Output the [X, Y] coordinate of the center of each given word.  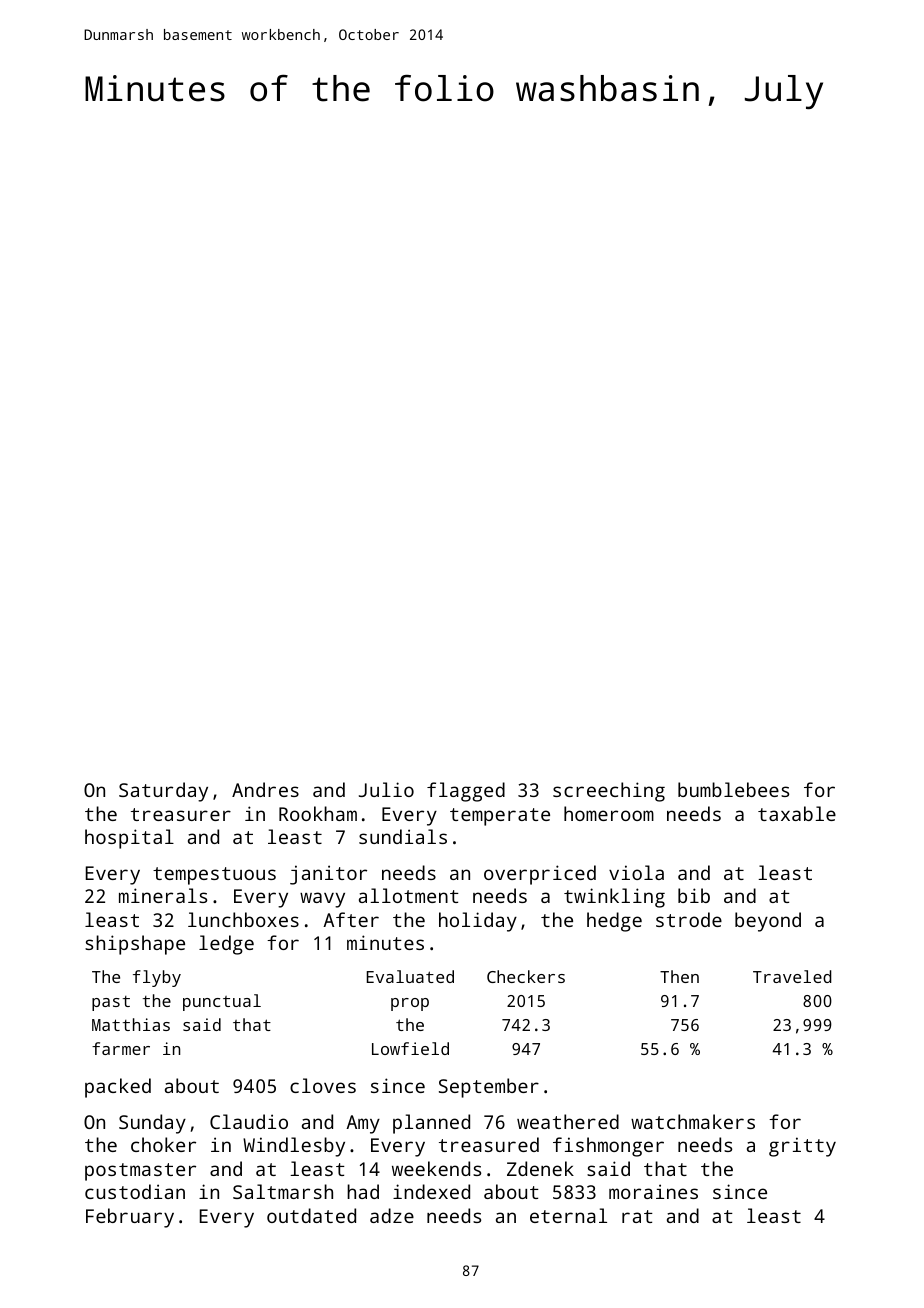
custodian [135, 1191]
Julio [386, 789]
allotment [409, 895]
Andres [265, 789]
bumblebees [733, 789]
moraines [653, 1191]
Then [679, 976]
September [489, 1088]
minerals [163, 895]
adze [392, 1215]
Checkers [526, 976]
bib [694, 895]
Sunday [152, 1124]
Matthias [131, 1024]
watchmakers [693, 1121]
